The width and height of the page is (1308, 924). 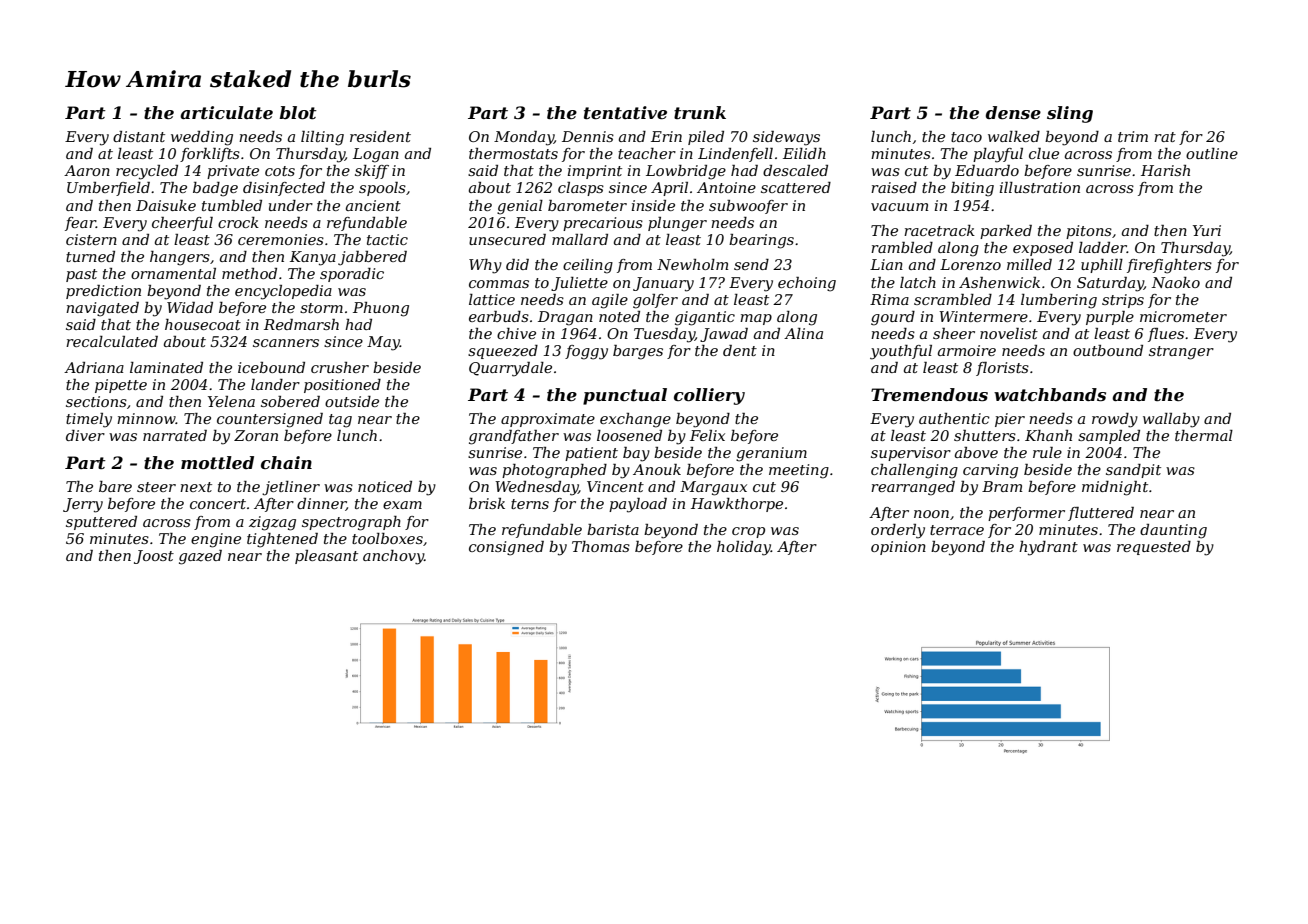 What do you see at coordinates (983, 316) in the page?
I see `Wintermere` at bounding box center [983, 316].
